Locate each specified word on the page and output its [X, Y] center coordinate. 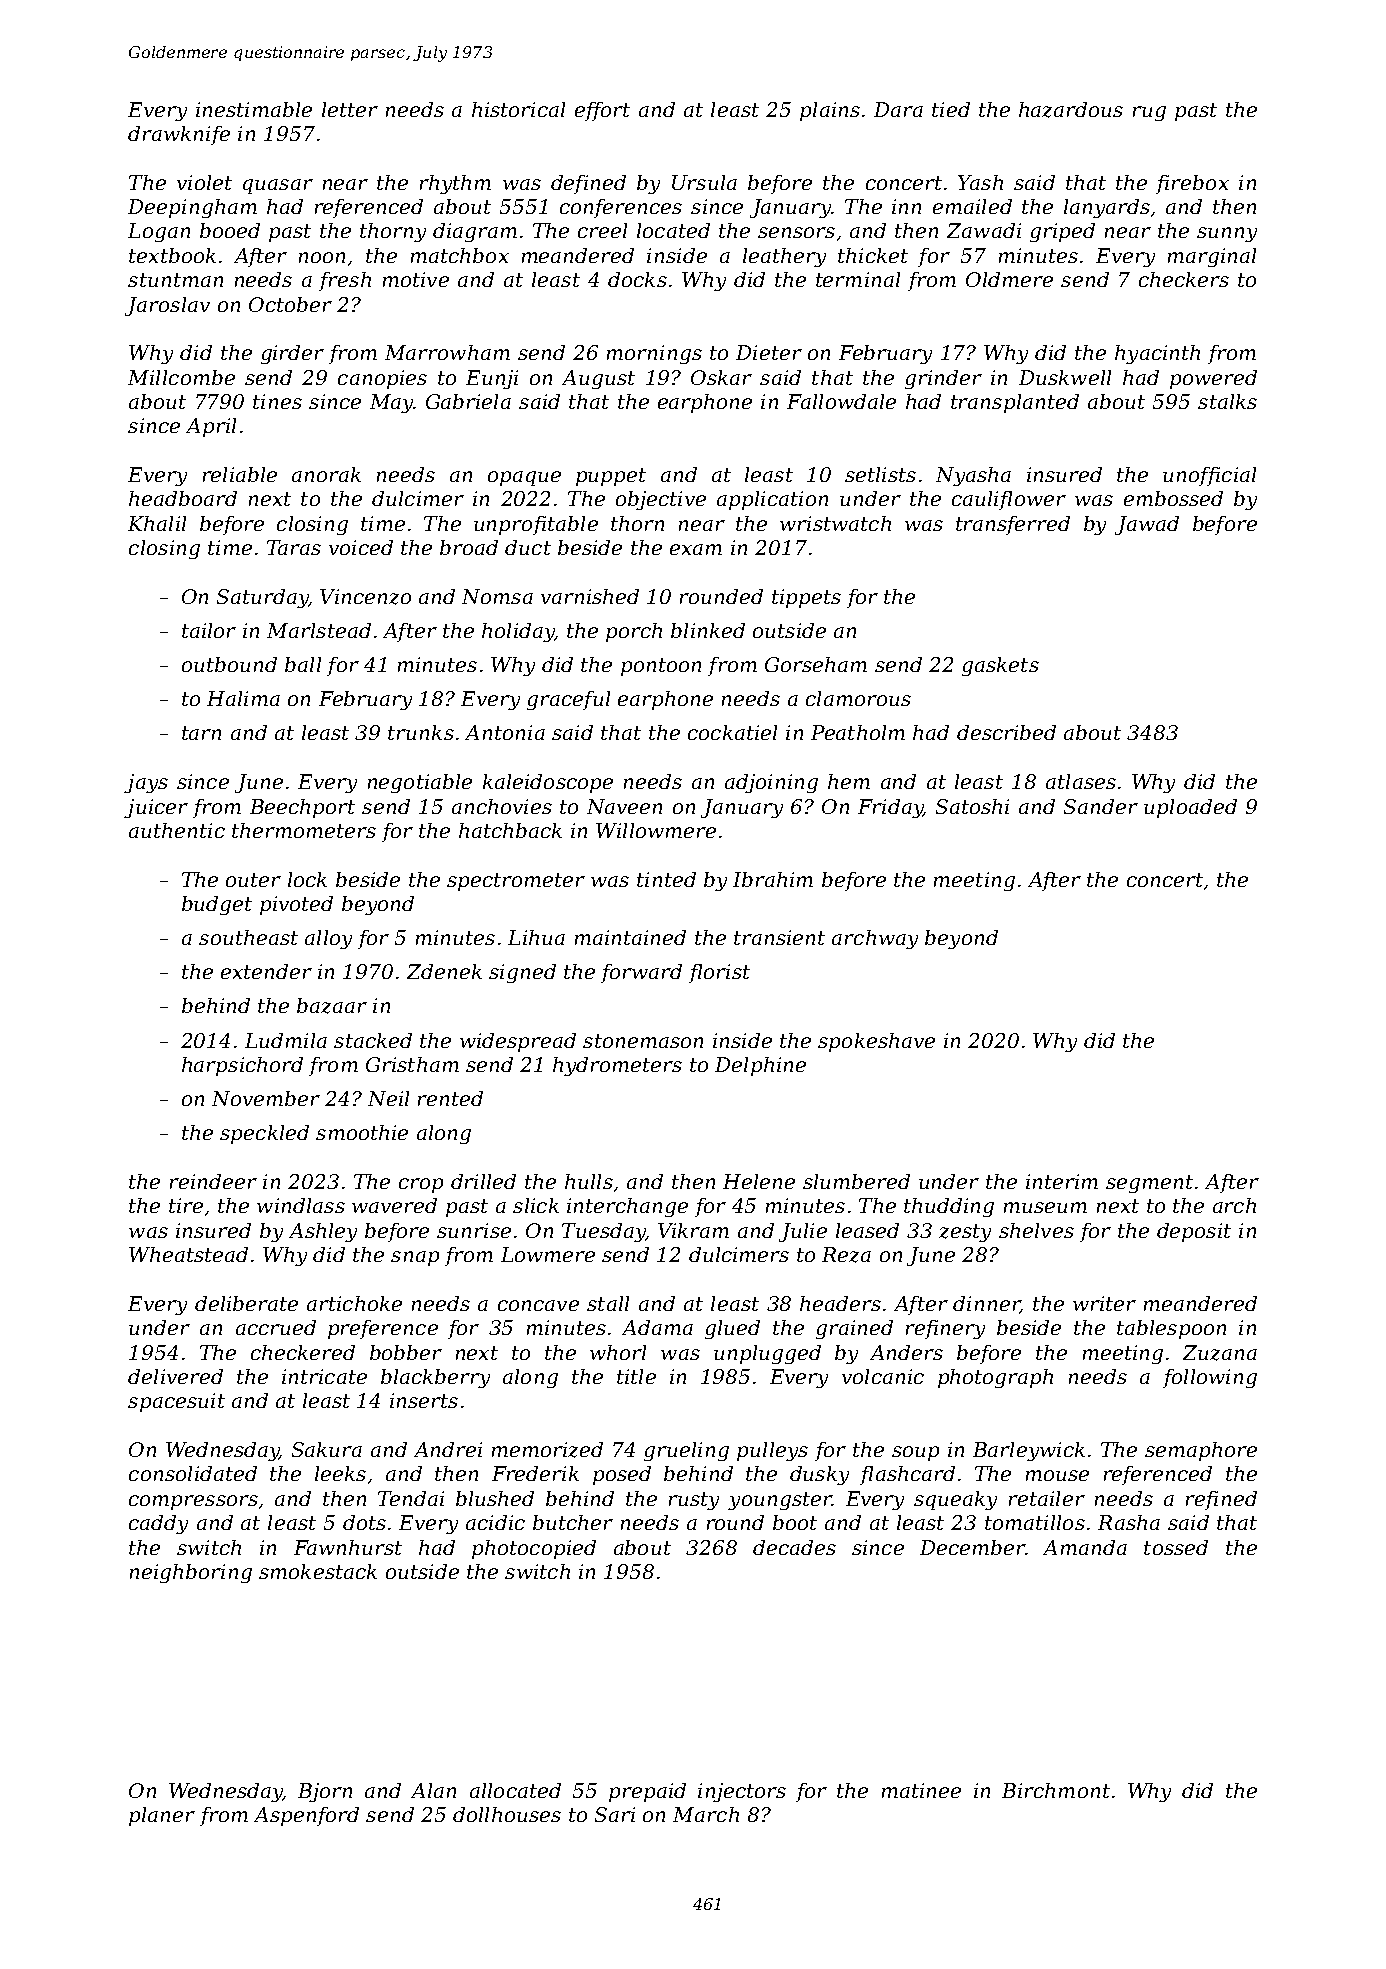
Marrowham [447, 352]
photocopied [534, 1549]
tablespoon [1171, 1329]
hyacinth [1157, 354]
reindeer [213, 1181]
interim [1062, 1181]
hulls [589, 1181]
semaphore [1201, 1451]
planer [162, 1816]
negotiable [420, 783]
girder [292, 354]
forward [641, 973]
